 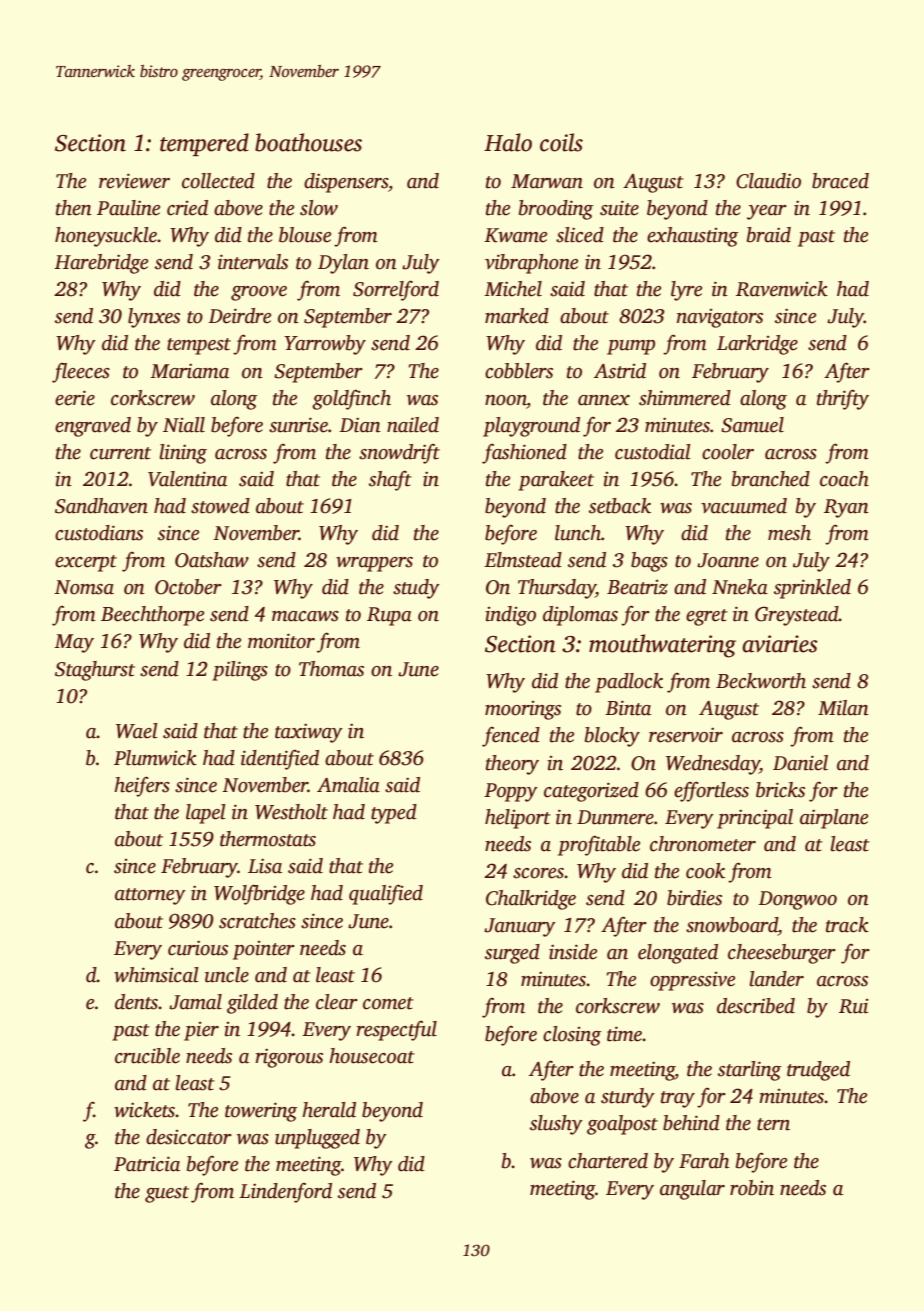 I want to click on desiccator, so click(x=189, y=1137).
